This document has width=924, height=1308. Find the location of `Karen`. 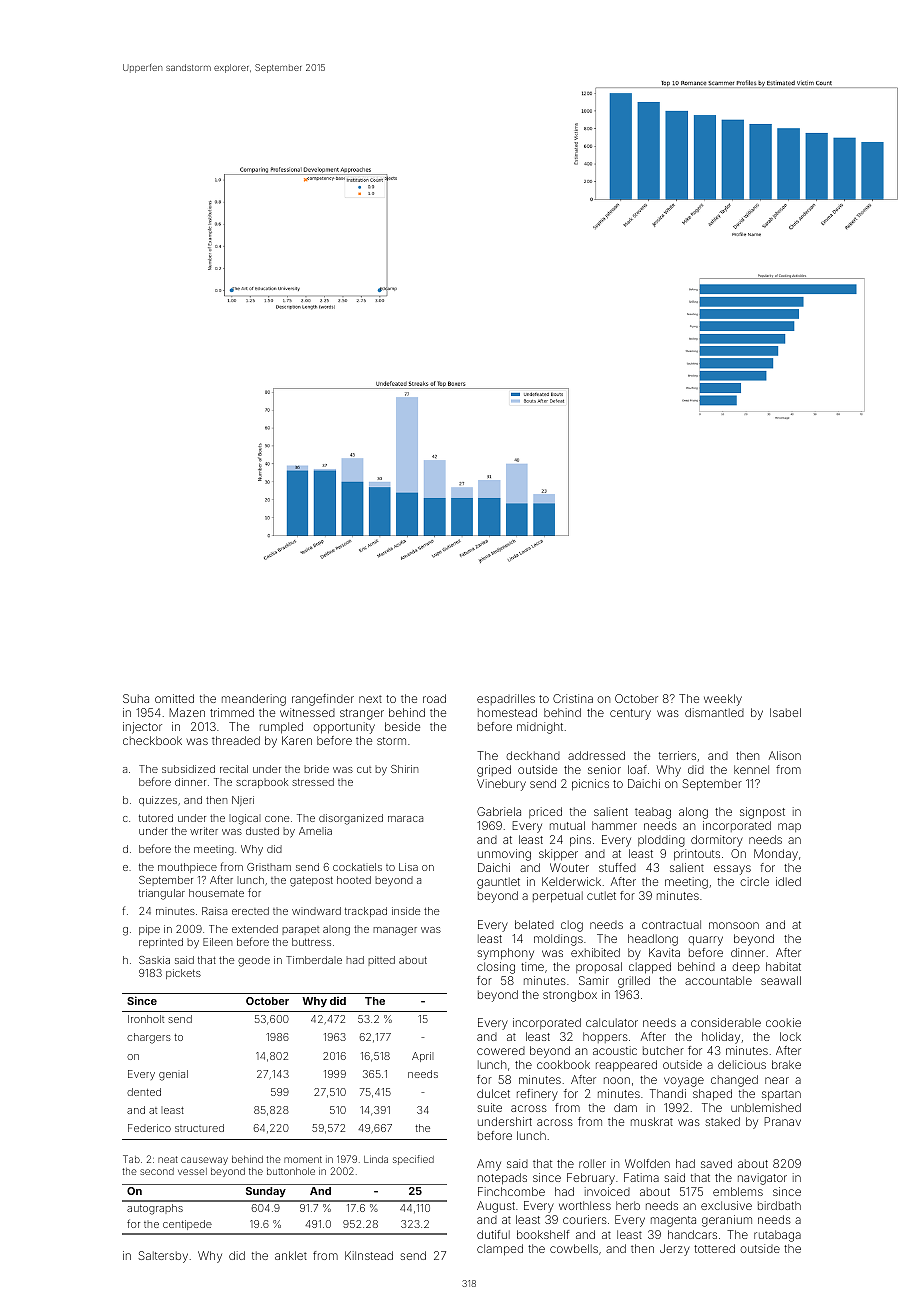

Karen is located at coordinates (297, 740).
